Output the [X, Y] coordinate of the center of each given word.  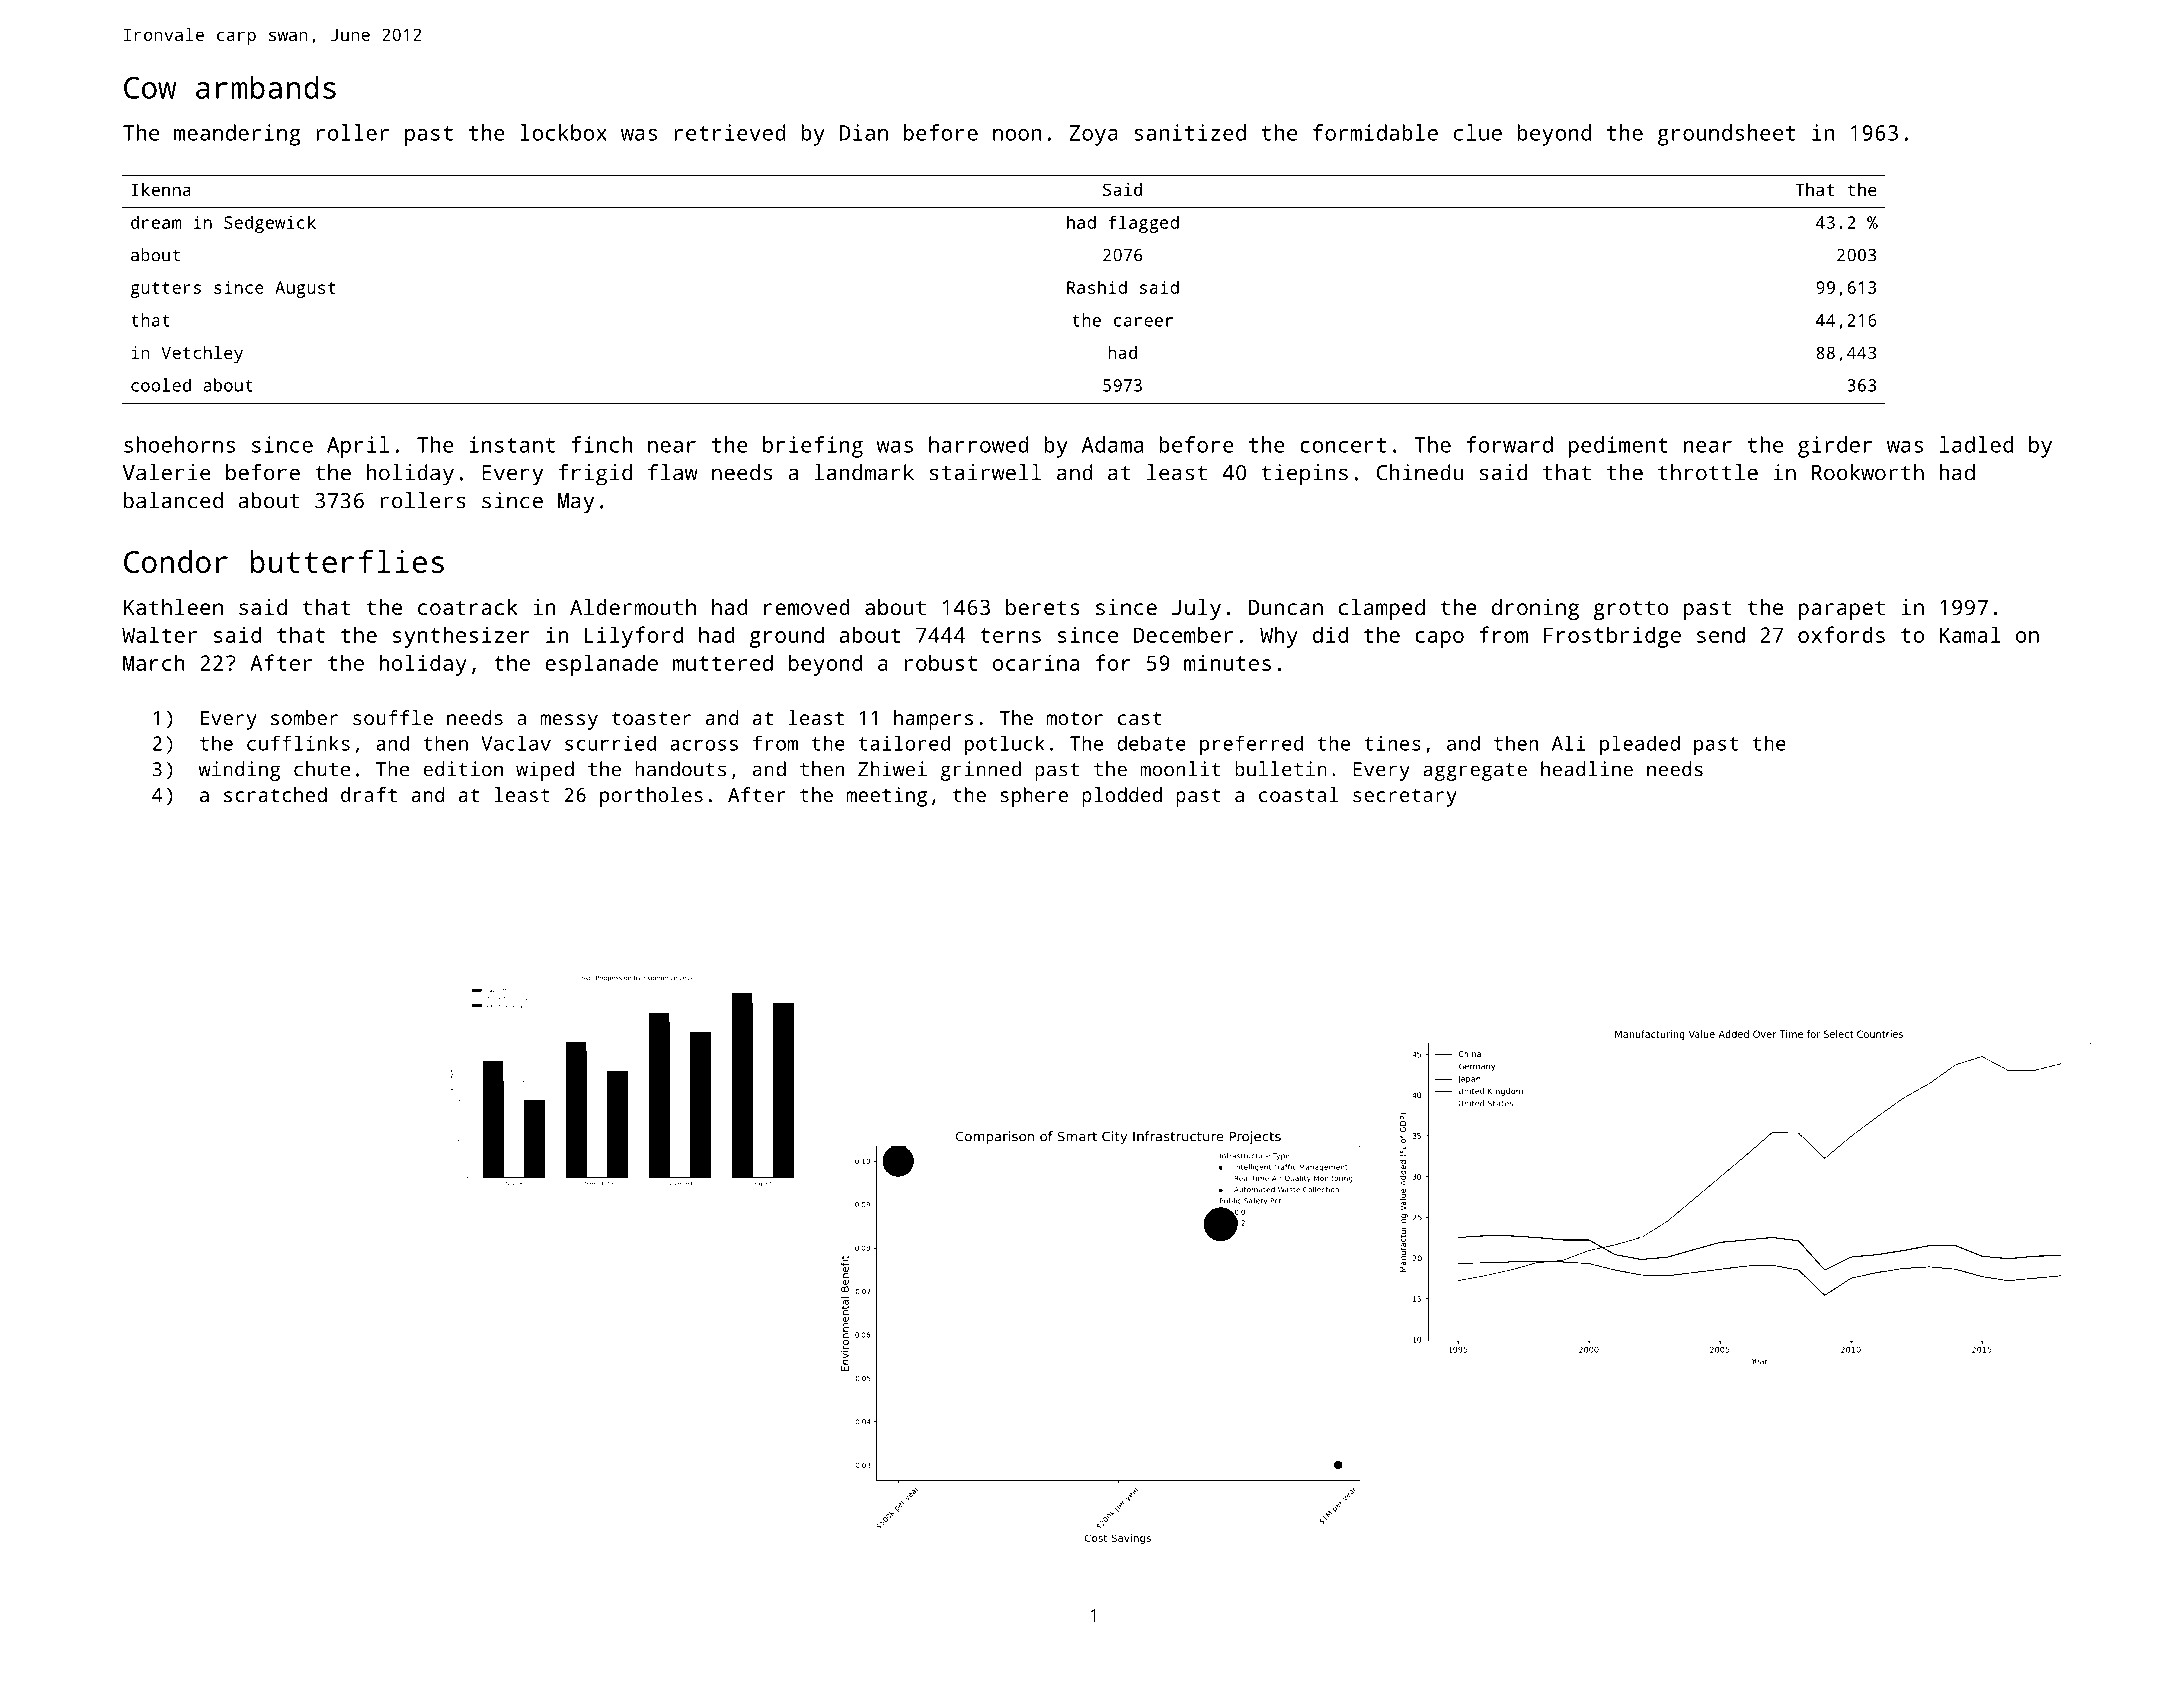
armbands [266, 87]
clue [1478, 132]
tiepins [1305, 475]
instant [512, 444]
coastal [1298, 794]
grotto [1631, 610]
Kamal [1970, 634]
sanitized [1190, 132]
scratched [275, 794]
